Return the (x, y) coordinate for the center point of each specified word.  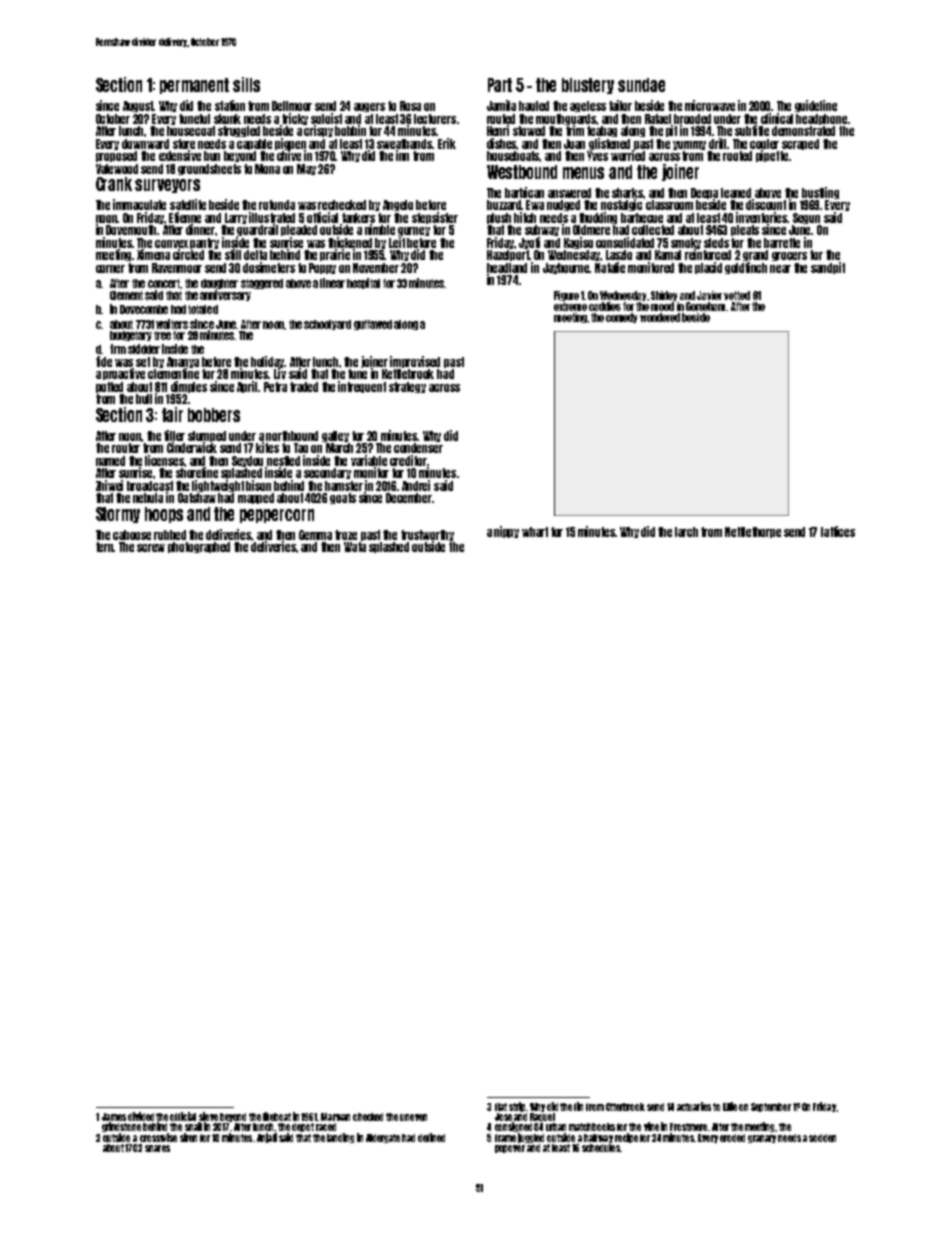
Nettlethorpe (753, 532)
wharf (535, 532)
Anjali (267, 1138)
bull (144, 399)
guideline (816, 106)
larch (686, 532)
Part (500, 85)
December (409, 498)
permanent (194, 86)
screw (151, 548)
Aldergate (383, 1138)
